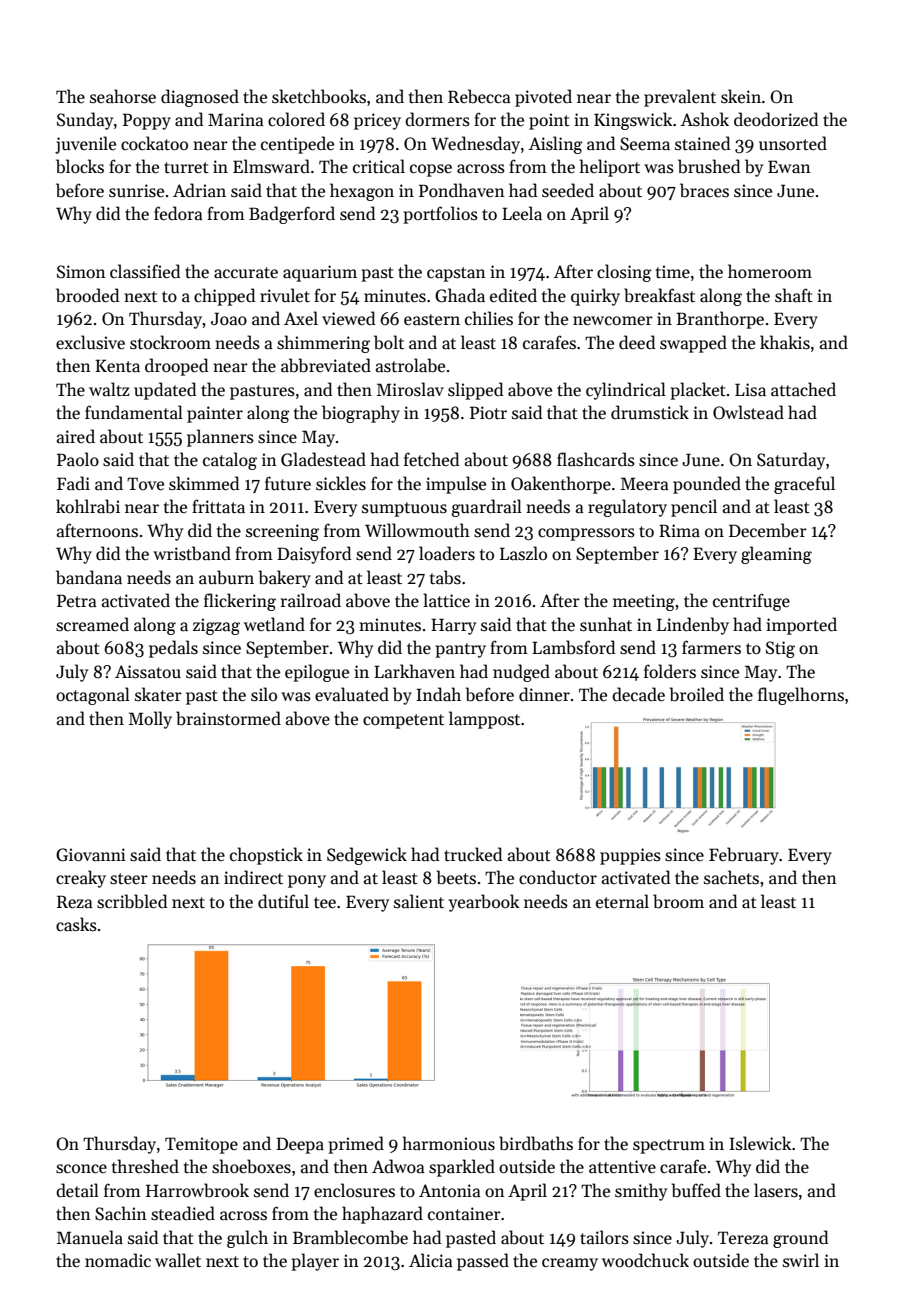 Image resolution: width=908 pixels, height=1316 pixels. I want to click on flickering, so click(240, 602).
